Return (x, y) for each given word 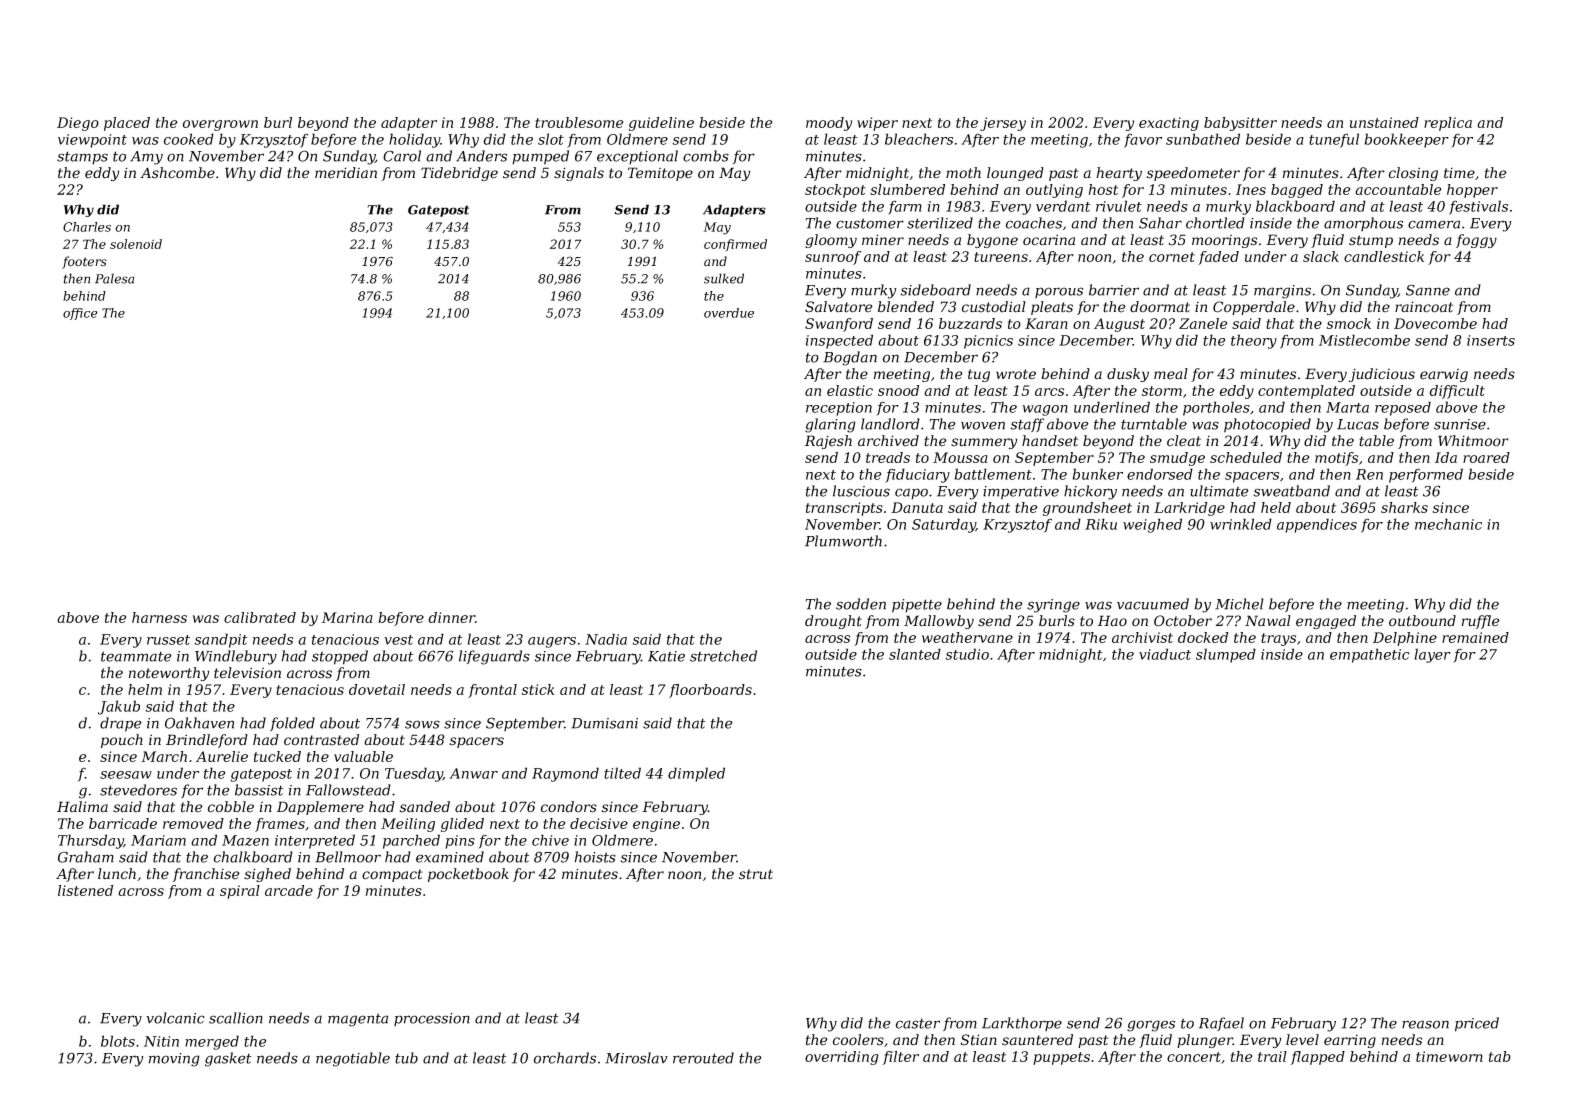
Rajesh (828, 442)
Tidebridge (459, 174)
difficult (1457, 392)
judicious (1382, 375)
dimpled (696, 774)
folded (292, 724)
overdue (729, 313)
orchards (564, 1058)
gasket (228, 1059)
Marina (347, 617)
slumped (1226, 655)
